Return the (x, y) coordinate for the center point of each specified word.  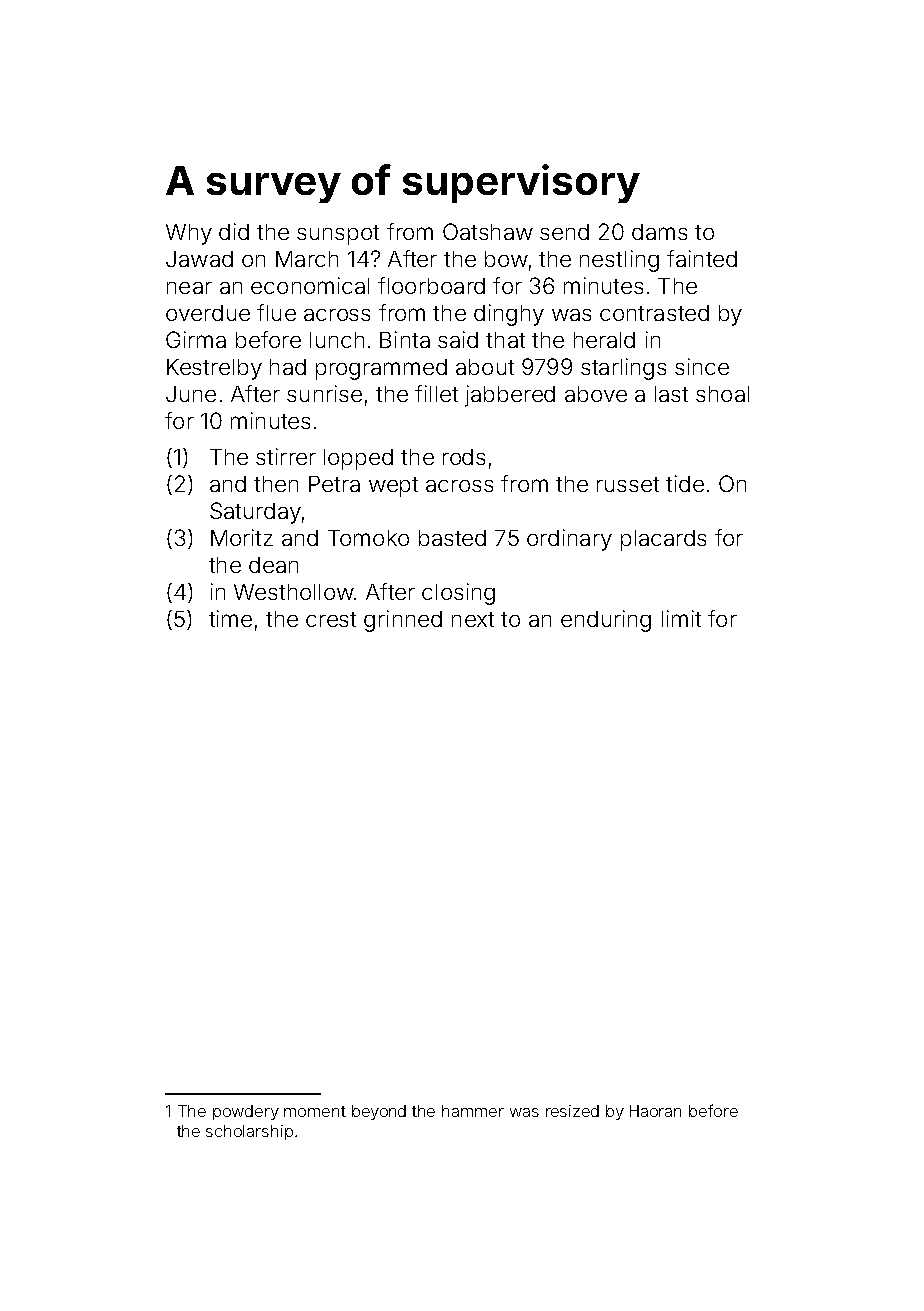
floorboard (431, 285)
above (596, 394)
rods (464, 457)
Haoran (655, 1111)
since (702, 366)
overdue (208, 313)
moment (315, 1111)
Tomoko (368, 538)
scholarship (249, 1132)
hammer (473, 1111)
